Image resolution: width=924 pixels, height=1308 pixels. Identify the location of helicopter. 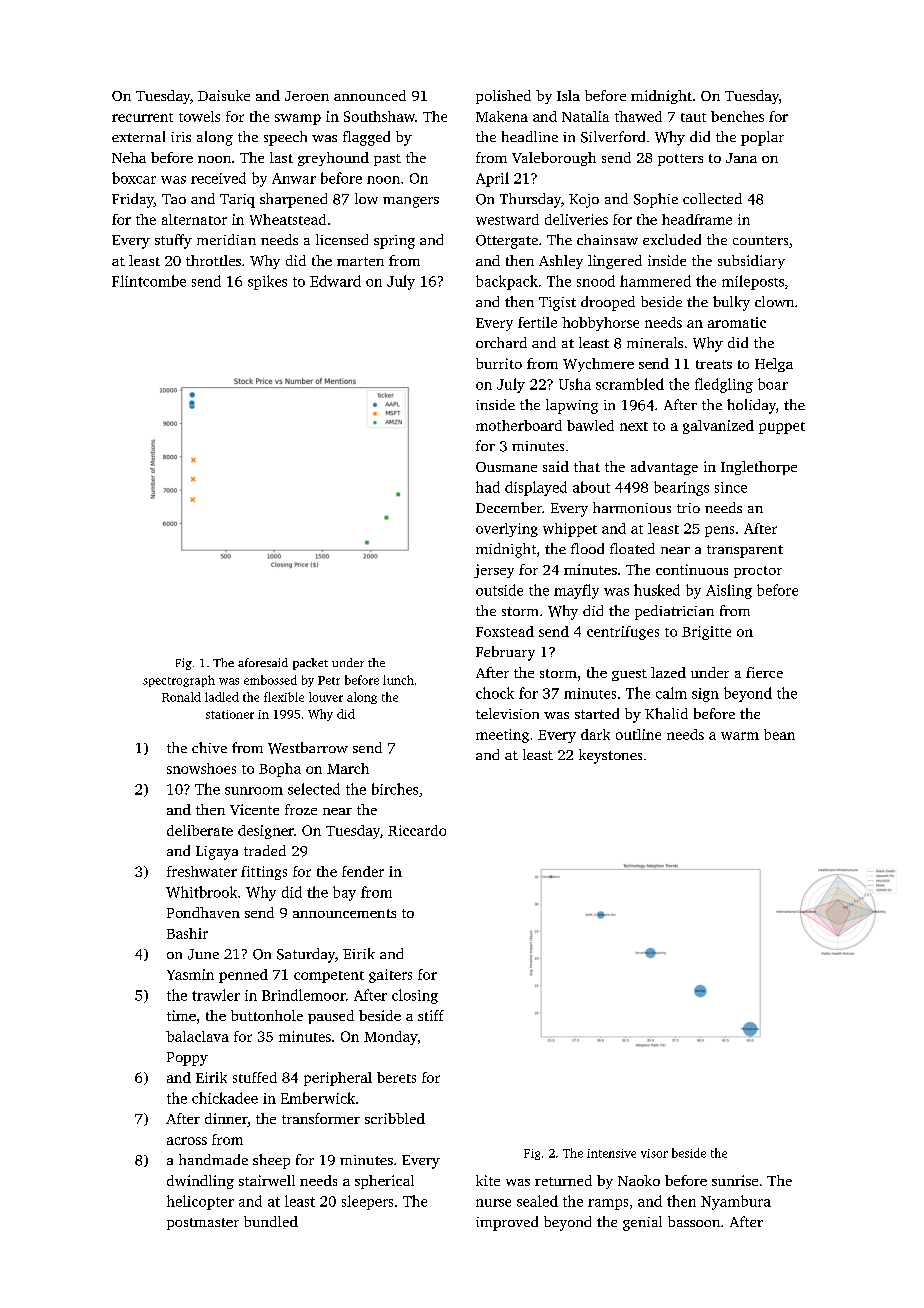
(200, 1202).
